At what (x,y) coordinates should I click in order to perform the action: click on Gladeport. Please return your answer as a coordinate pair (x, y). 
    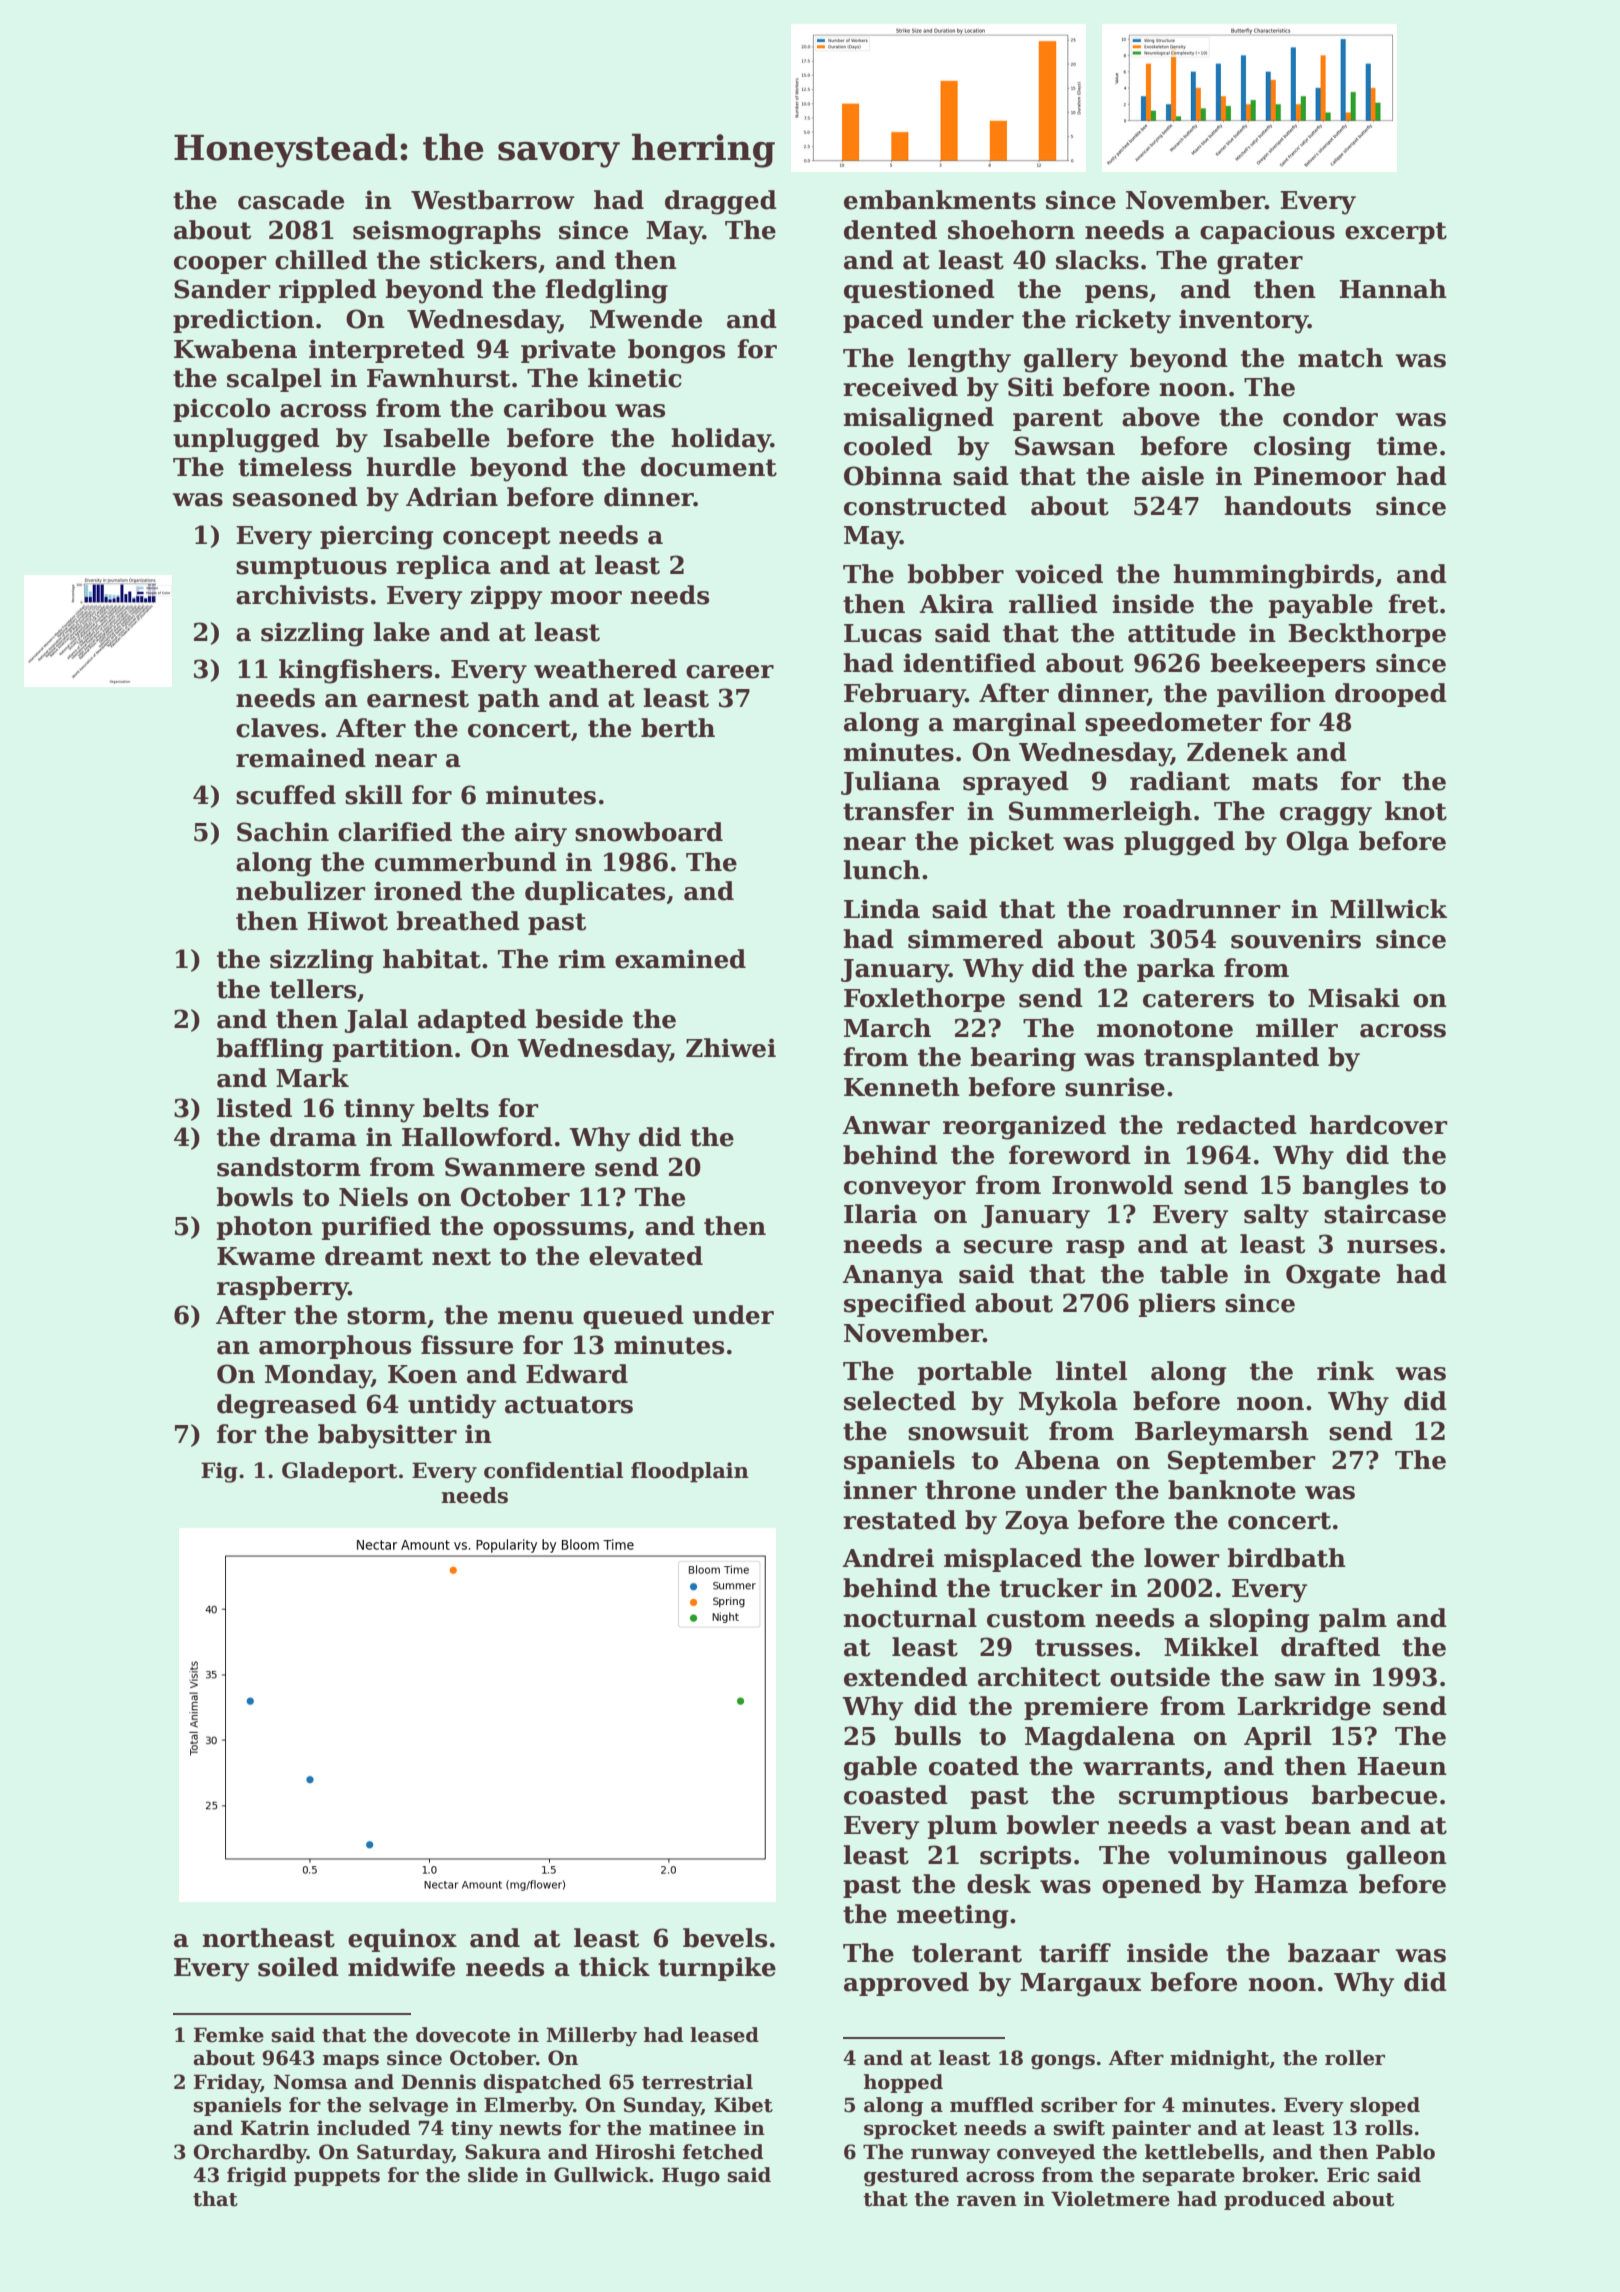
    Looking at the image, I should click on (339, 1472).
